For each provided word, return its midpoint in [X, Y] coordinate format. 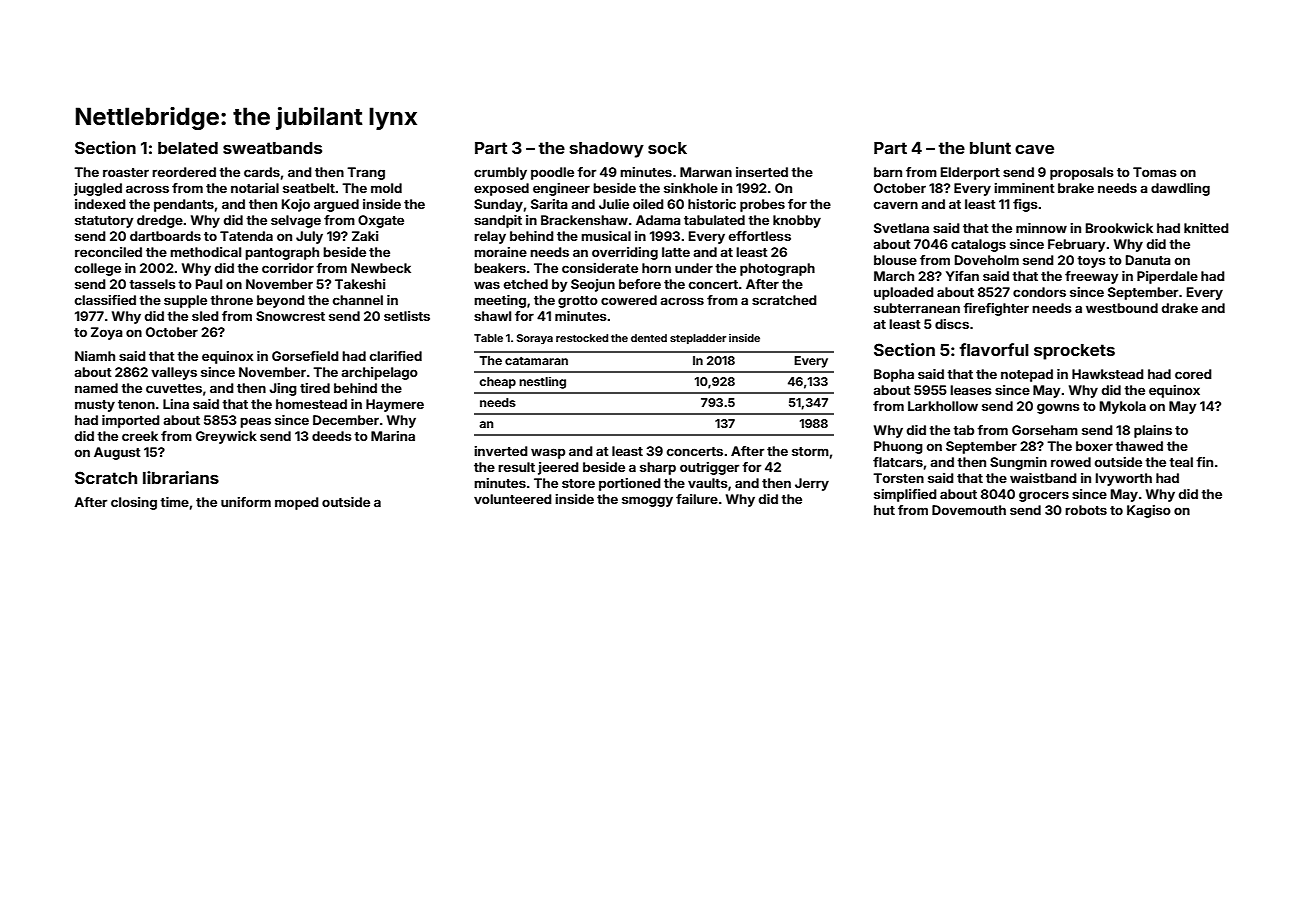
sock [667, 148]
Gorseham [1045, 430]
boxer [1094, 446]
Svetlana [901, 228]
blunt [990, 148]
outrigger [709, 468]
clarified [396, 356]
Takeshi [360, 284]
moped [297, 503]
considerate [600, 268]
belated [188, 148]
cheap [497, 383]
